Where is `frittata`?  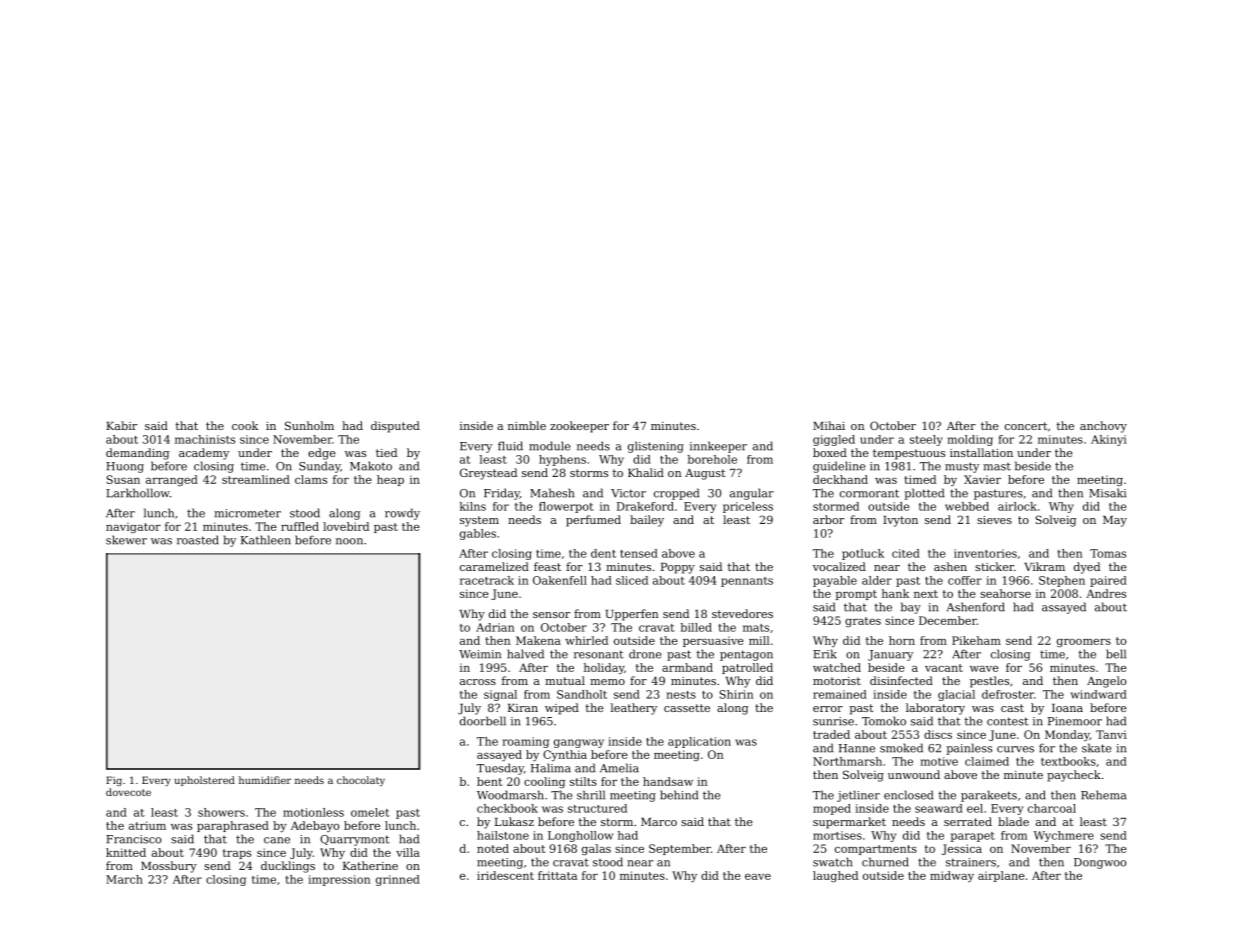 frittata is located at coordinates (557, 875).
